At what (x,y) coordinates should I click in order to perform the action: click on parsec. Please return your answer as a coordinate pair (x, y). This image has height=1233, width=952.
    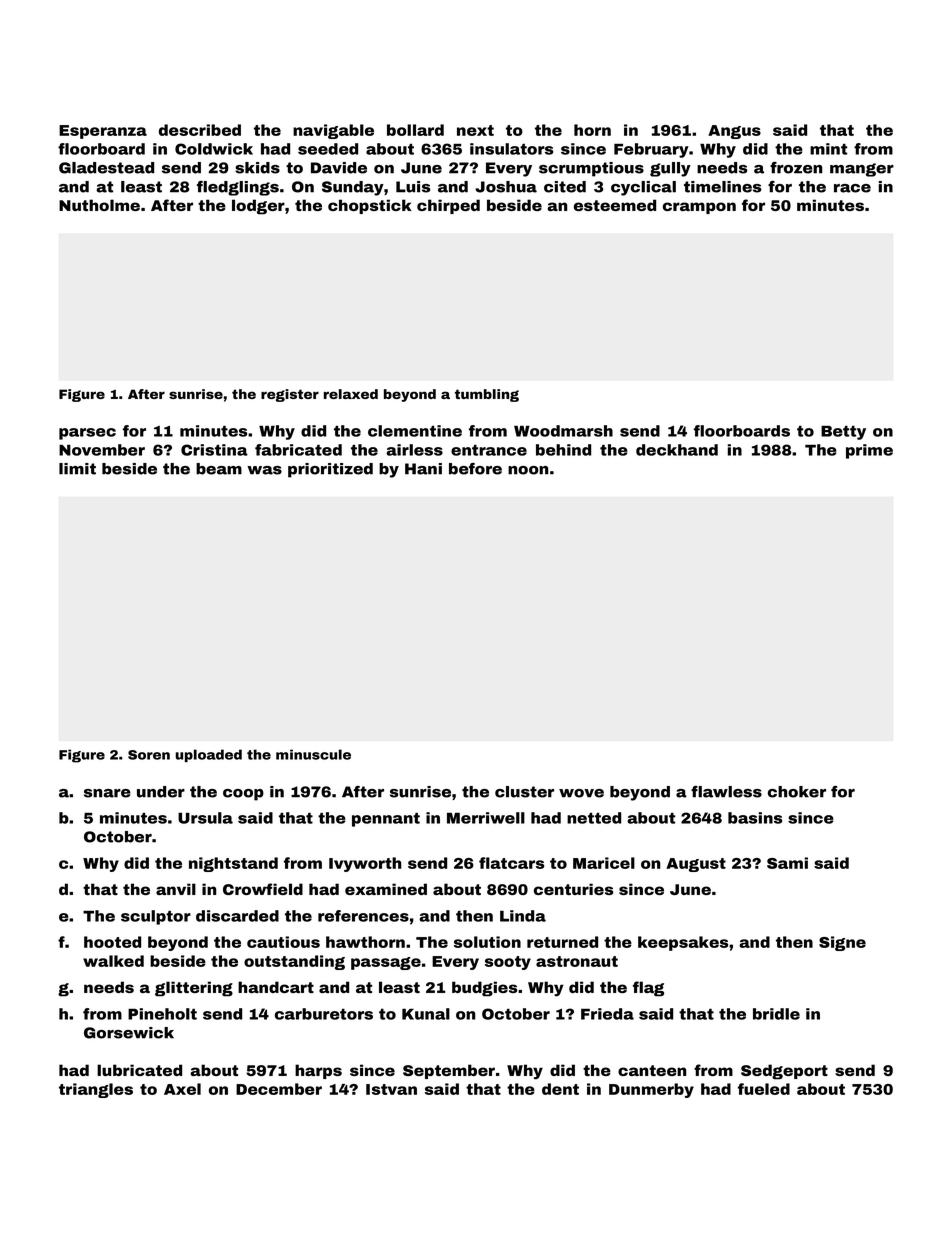
    Looking at the image, I should click on (87, 434).
